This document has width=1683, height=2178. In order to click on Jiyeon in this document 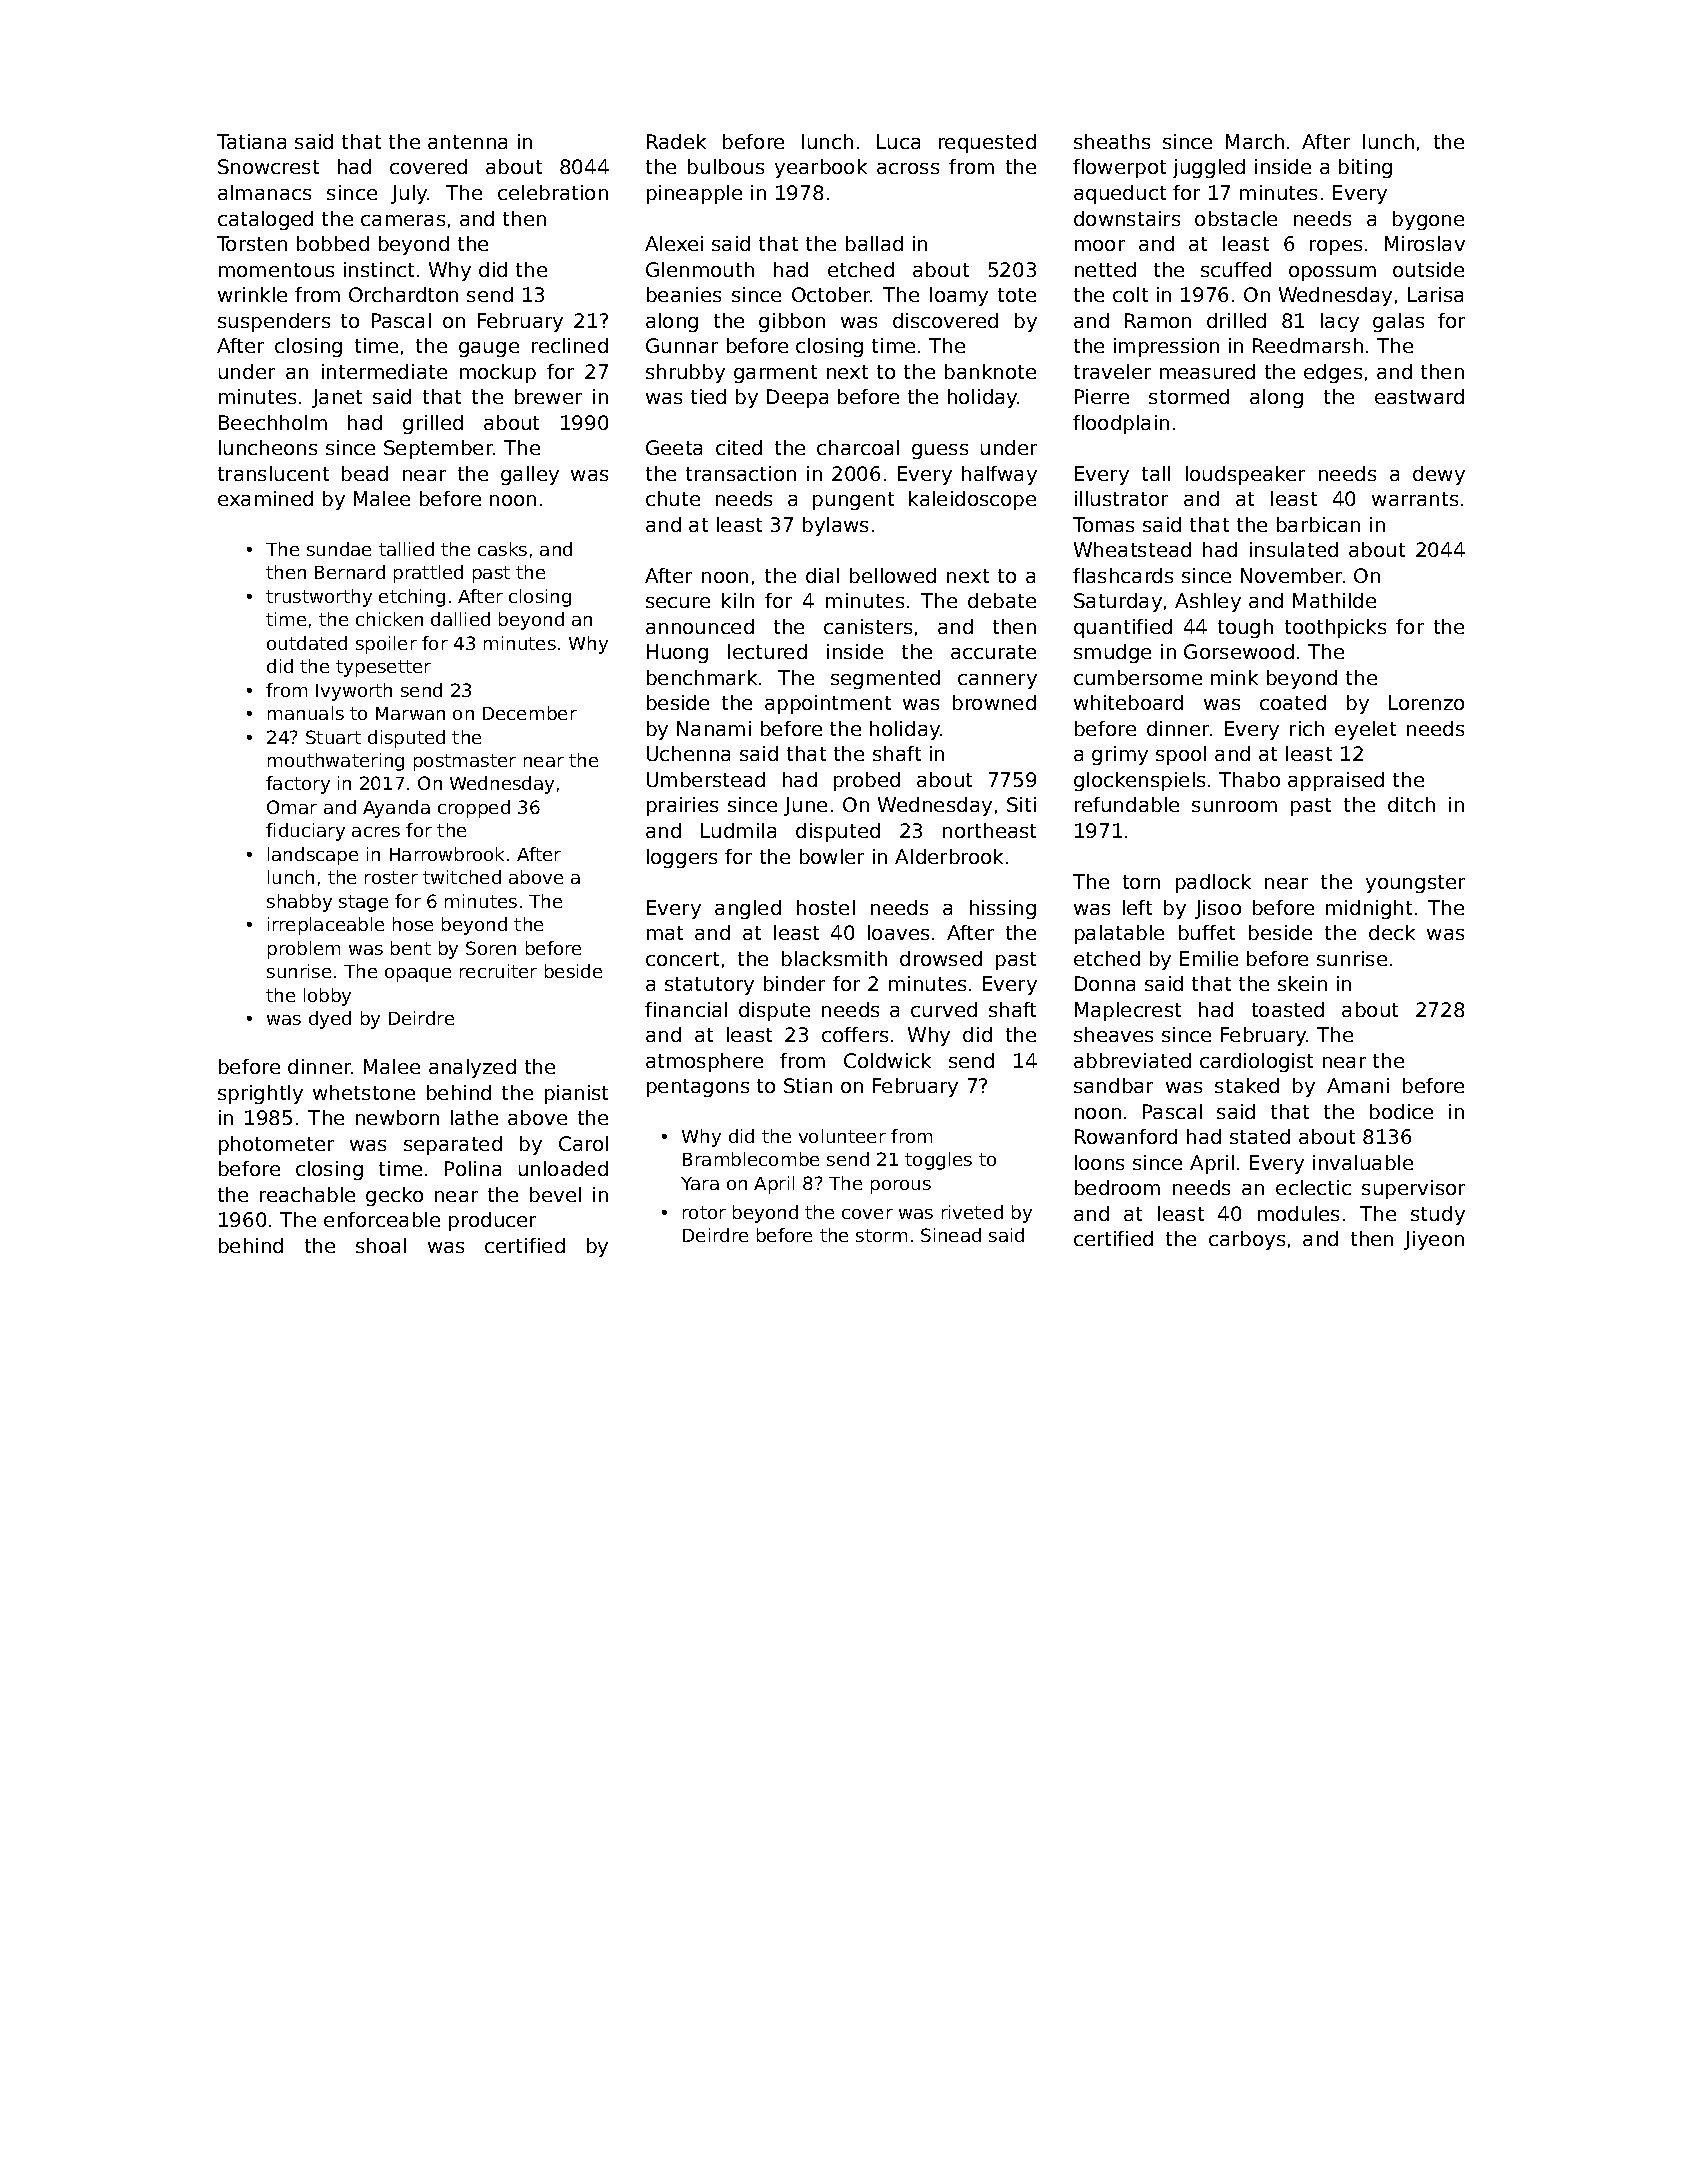, I will do `click(1434, 1240)`.
